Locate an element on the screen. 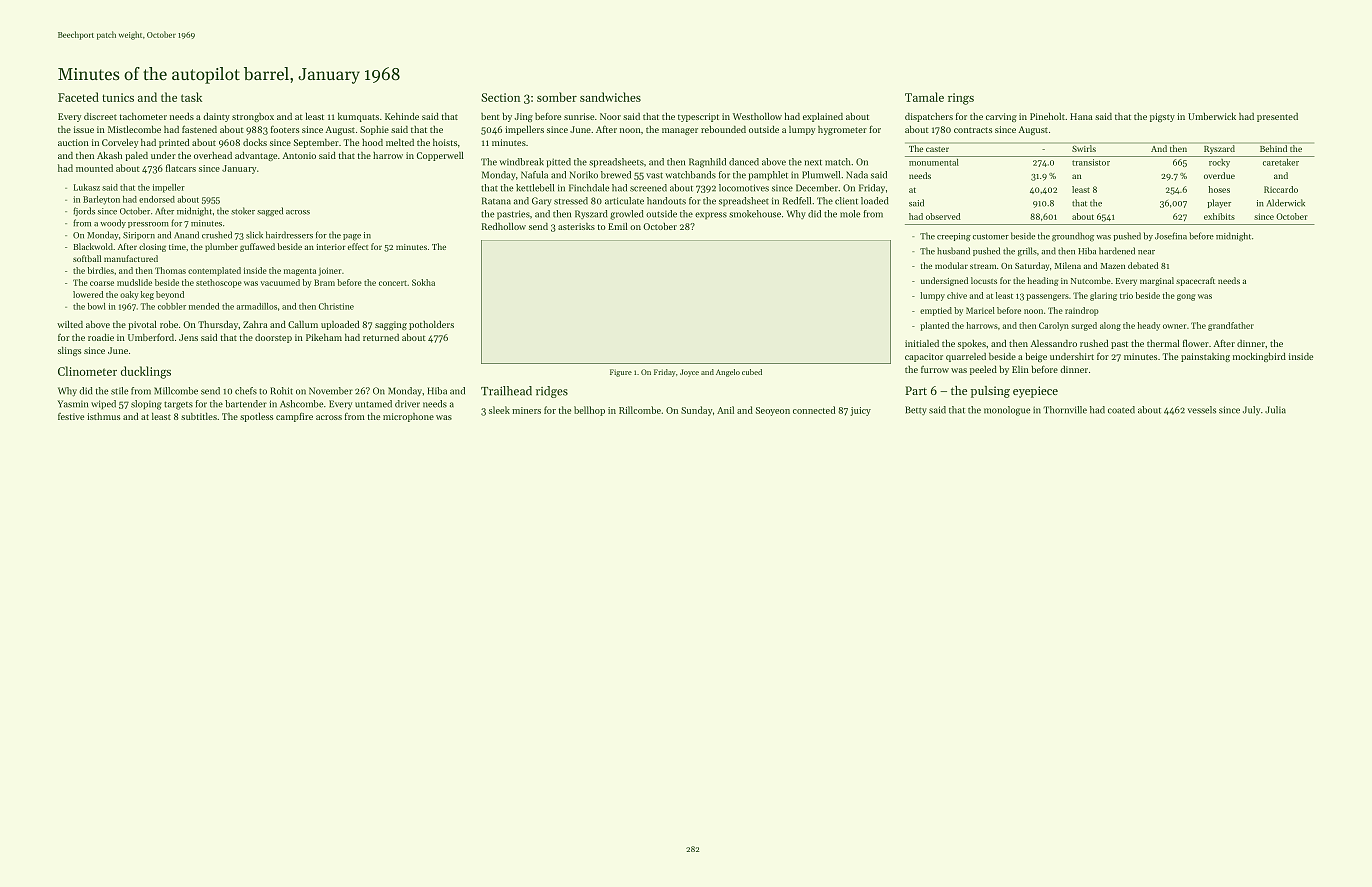 This screenshot has width=1372, height=887. Faceted is located at coordinates (78, 97).
